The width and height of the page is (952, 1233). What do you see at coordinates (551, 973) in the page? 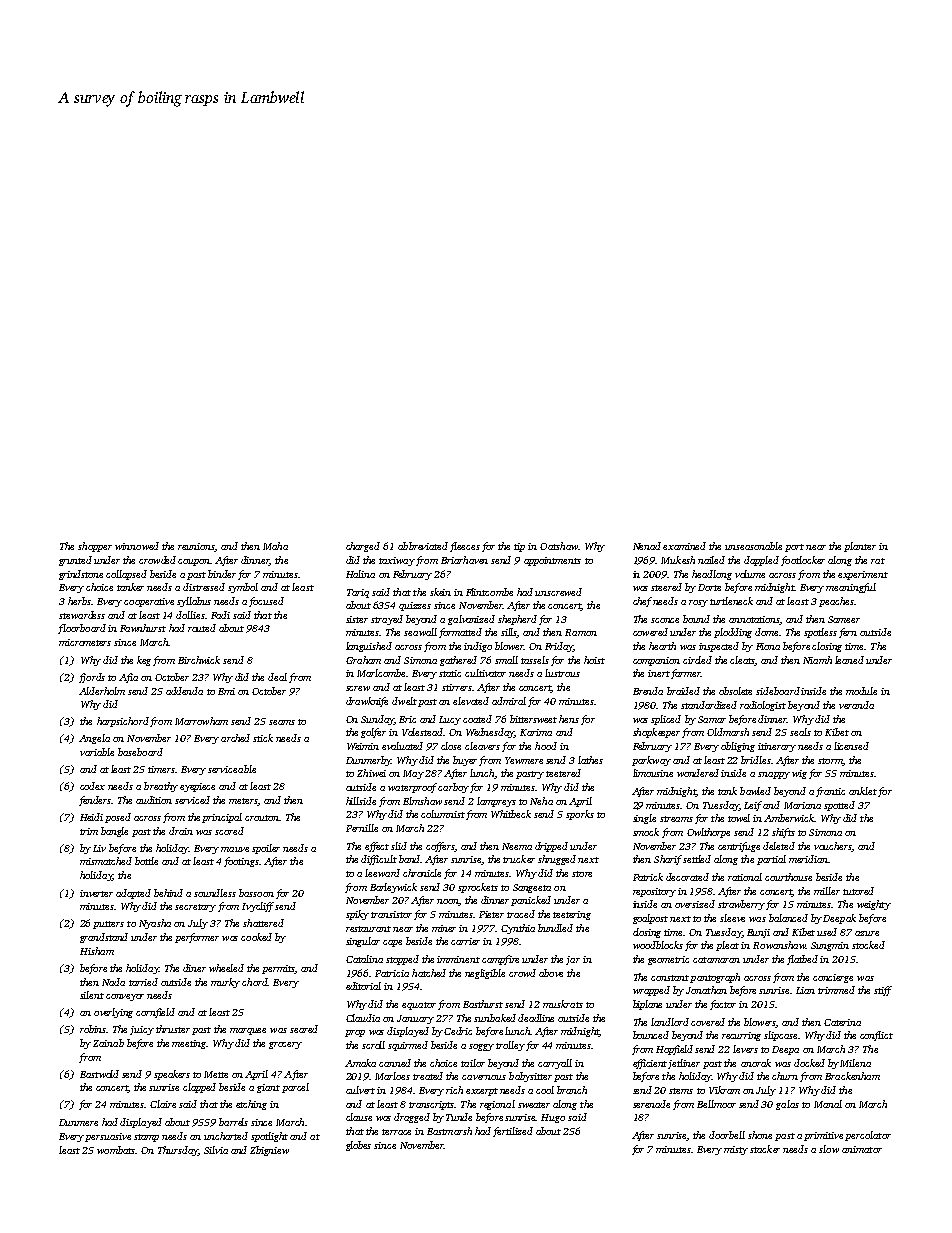
I see `above` at bounding box center [551, 973].
